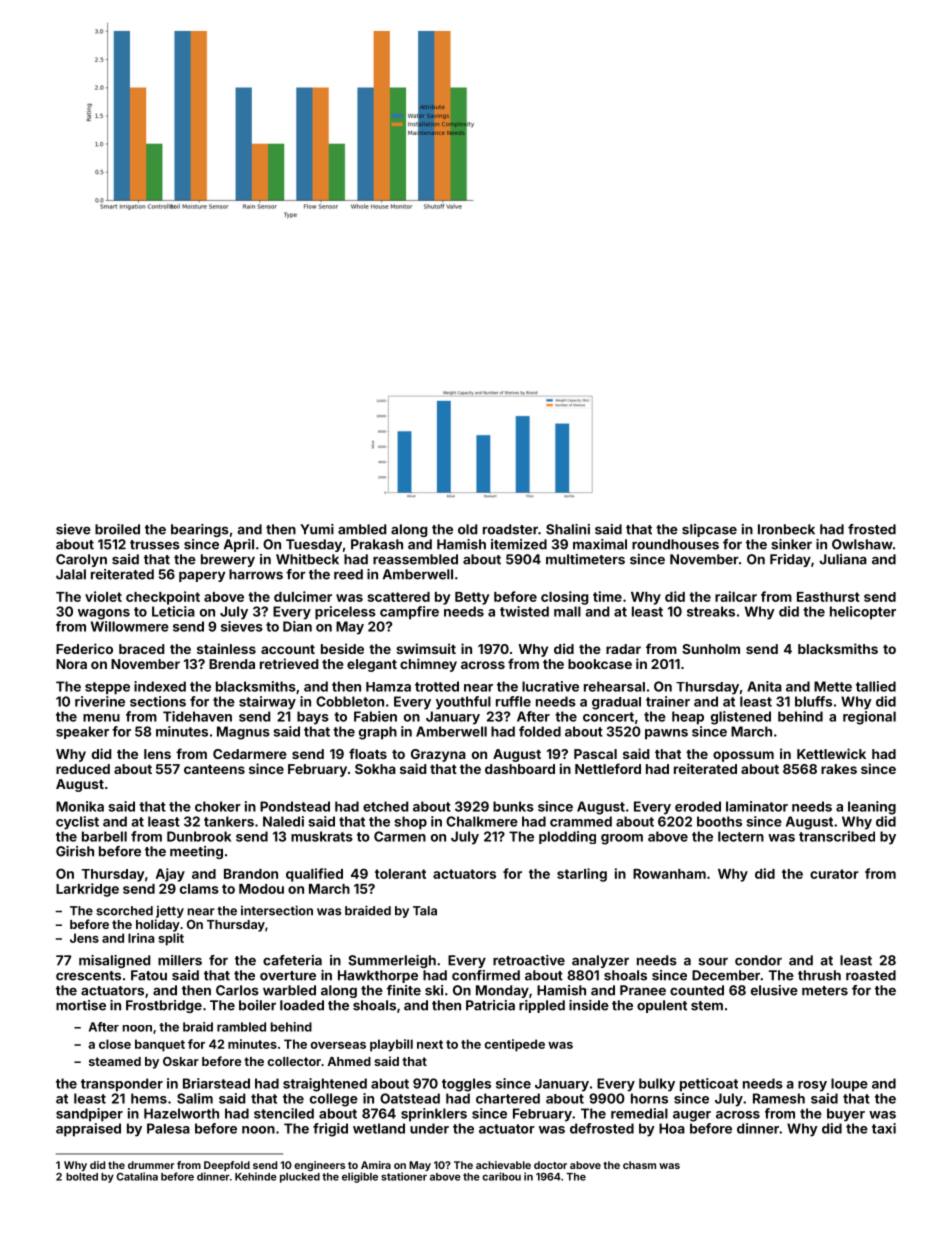 Image resolution: width=952 pixels, height=1233 pixels. I want to click on floats, so click(368, 753).
